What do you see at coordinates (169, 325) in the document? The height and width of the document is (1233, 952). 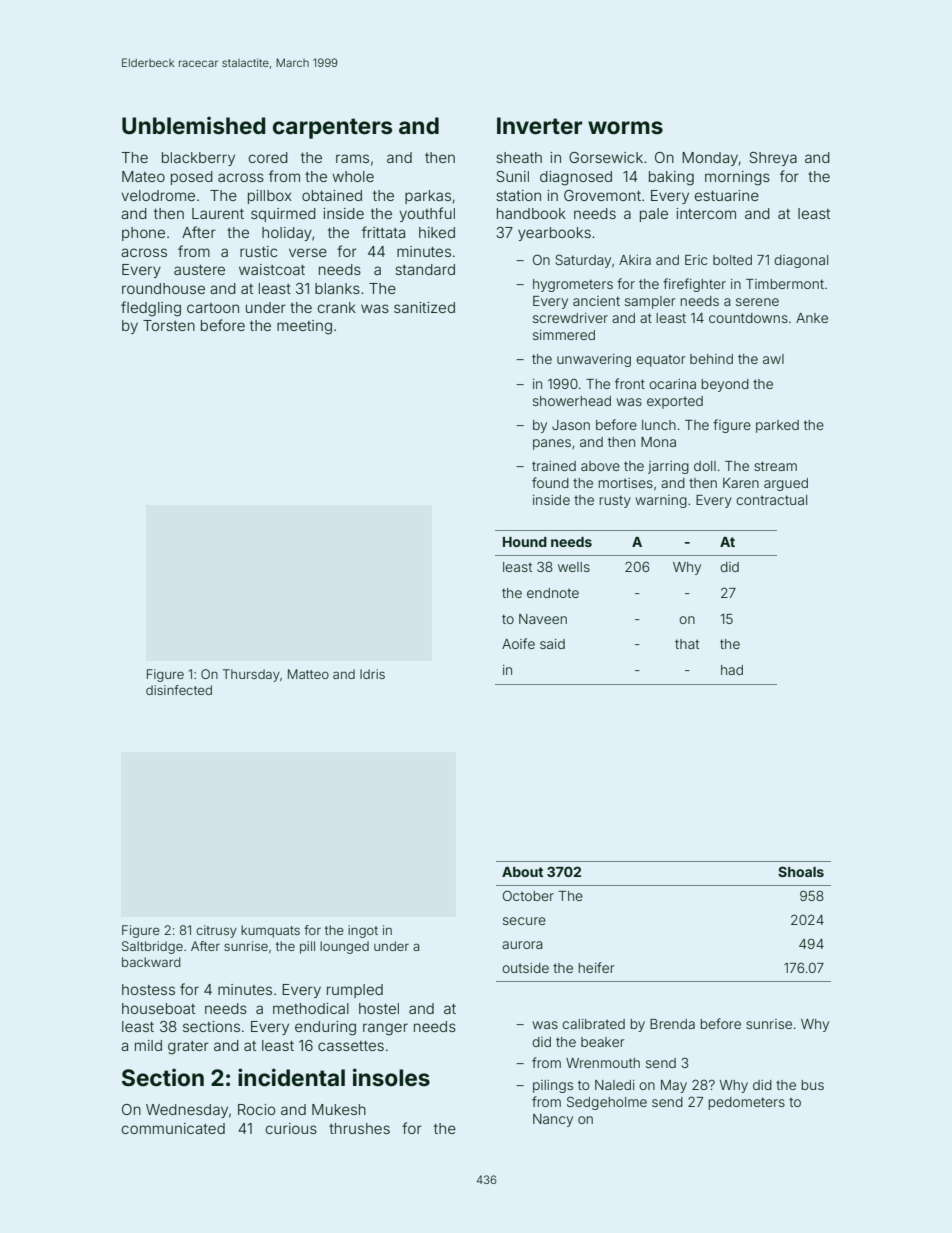 I see `Torsten` at bounding box center [169, 325].
